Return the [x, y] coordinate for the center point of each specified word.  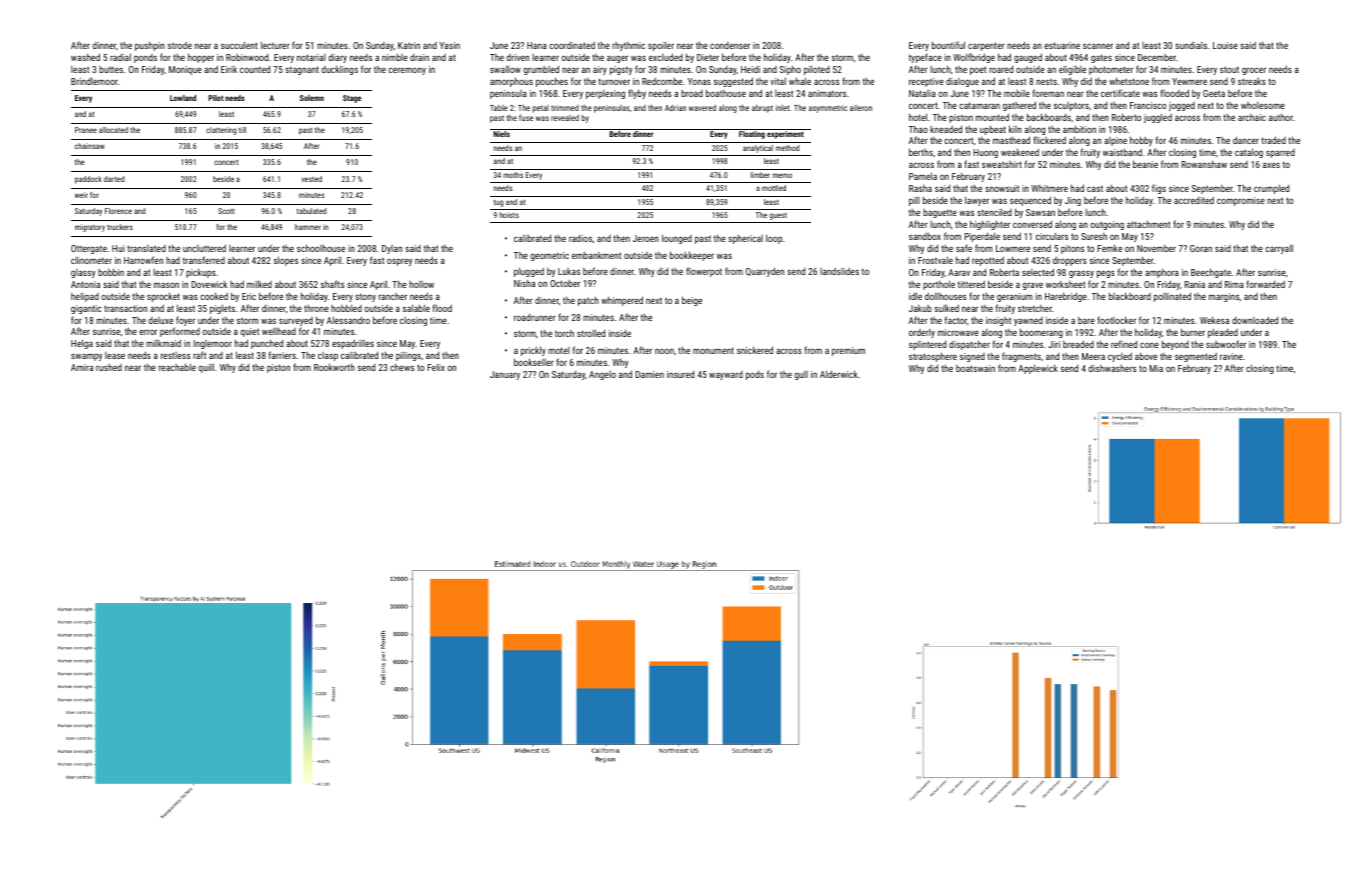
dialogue [962, 82]
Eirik [229, 69]
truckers [120, 227]
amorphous [511, 82]
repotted [988, 261]
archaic [1252, 117]
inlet [783, 108]
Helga [82, 344]
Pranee [86, 130]
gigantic [86, 309]
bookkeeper [692, 256]
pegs [1106, 274]
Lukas [569, 271]
